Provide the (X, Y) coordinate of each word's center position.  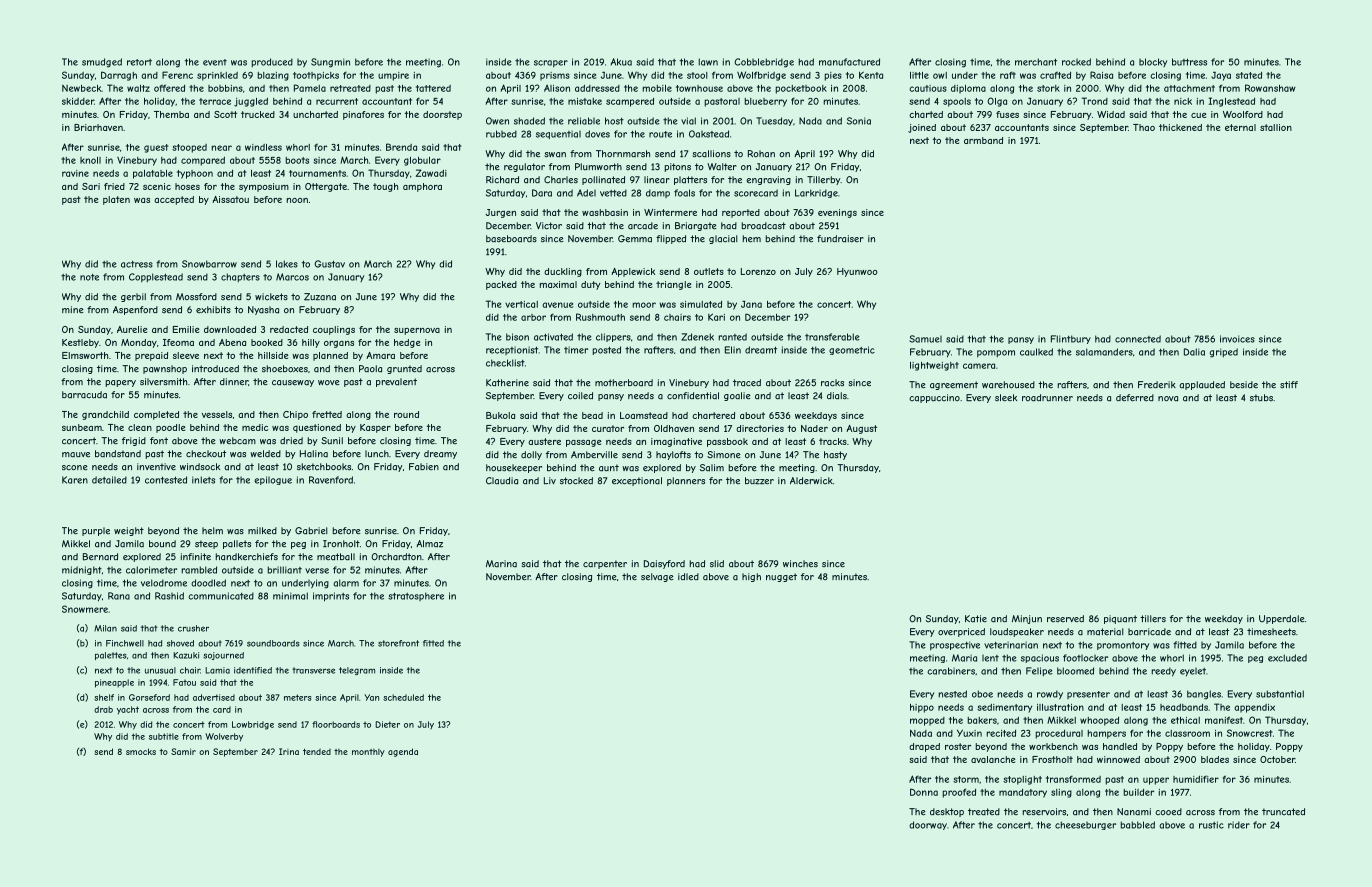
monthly (368, 753)
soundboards (273, 643)
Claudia (502, 481)
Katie (976, 619)
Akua (621, 62)
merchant (1036, 62)
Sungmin (330, 63)
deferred (1135, 398)
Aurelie (132, 329)
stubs (1261, 398)
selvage (657, 577)
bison (517, 337)
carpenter (605, 564)
